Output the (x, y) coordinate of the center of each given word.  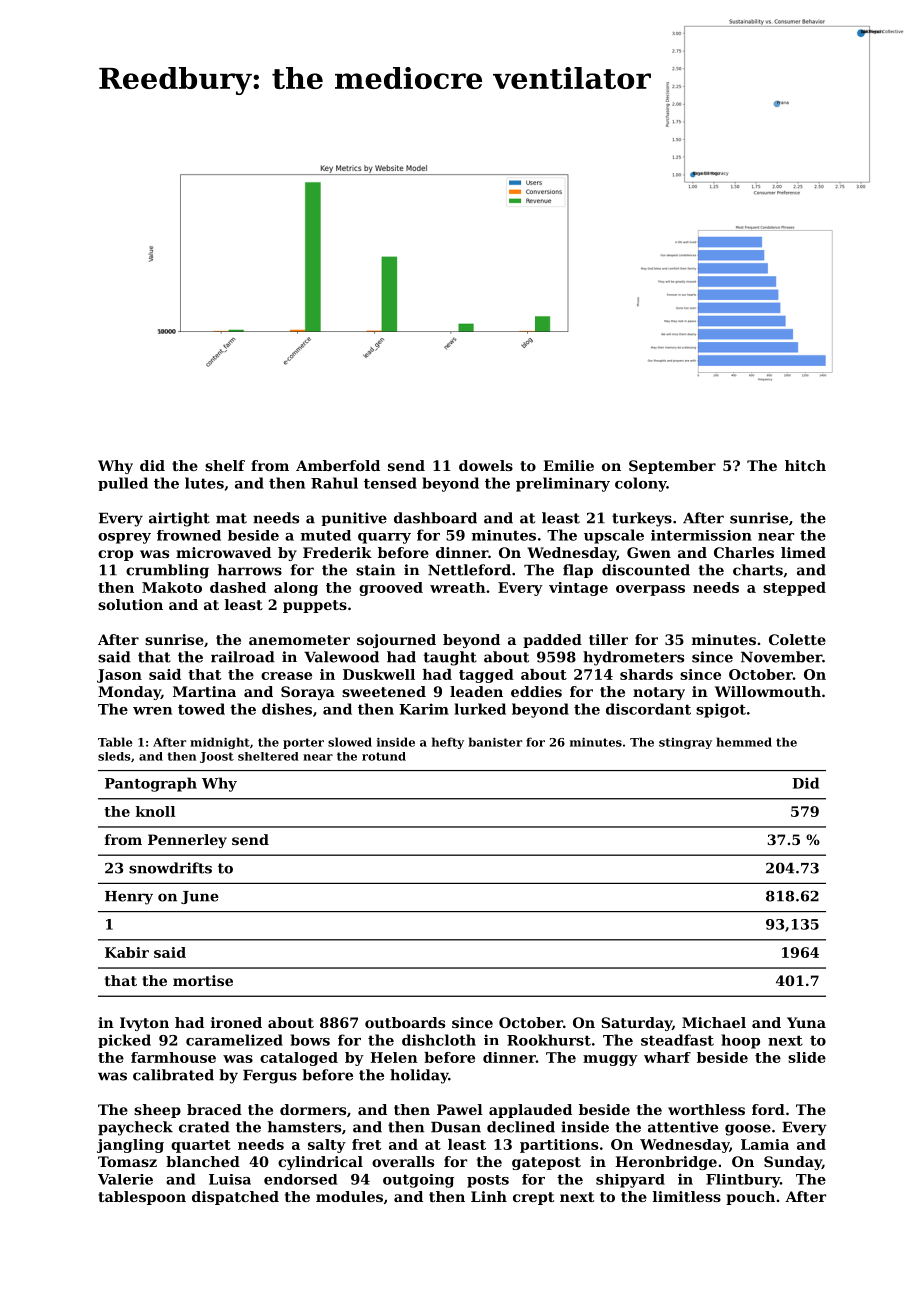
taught (450, 658)
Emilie (568, 465)
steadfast (677, 1040)
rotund (384, 756)
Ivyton (144, 1024)
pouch (750, 1198)
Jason (119, 676)
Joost (217, 757)
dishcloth (439, 1040)
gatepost (546, 1163)
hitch (805, 465)
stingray (685, 743)
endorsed (300, 1179)
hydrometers (633, 658)
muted (326, 535)
